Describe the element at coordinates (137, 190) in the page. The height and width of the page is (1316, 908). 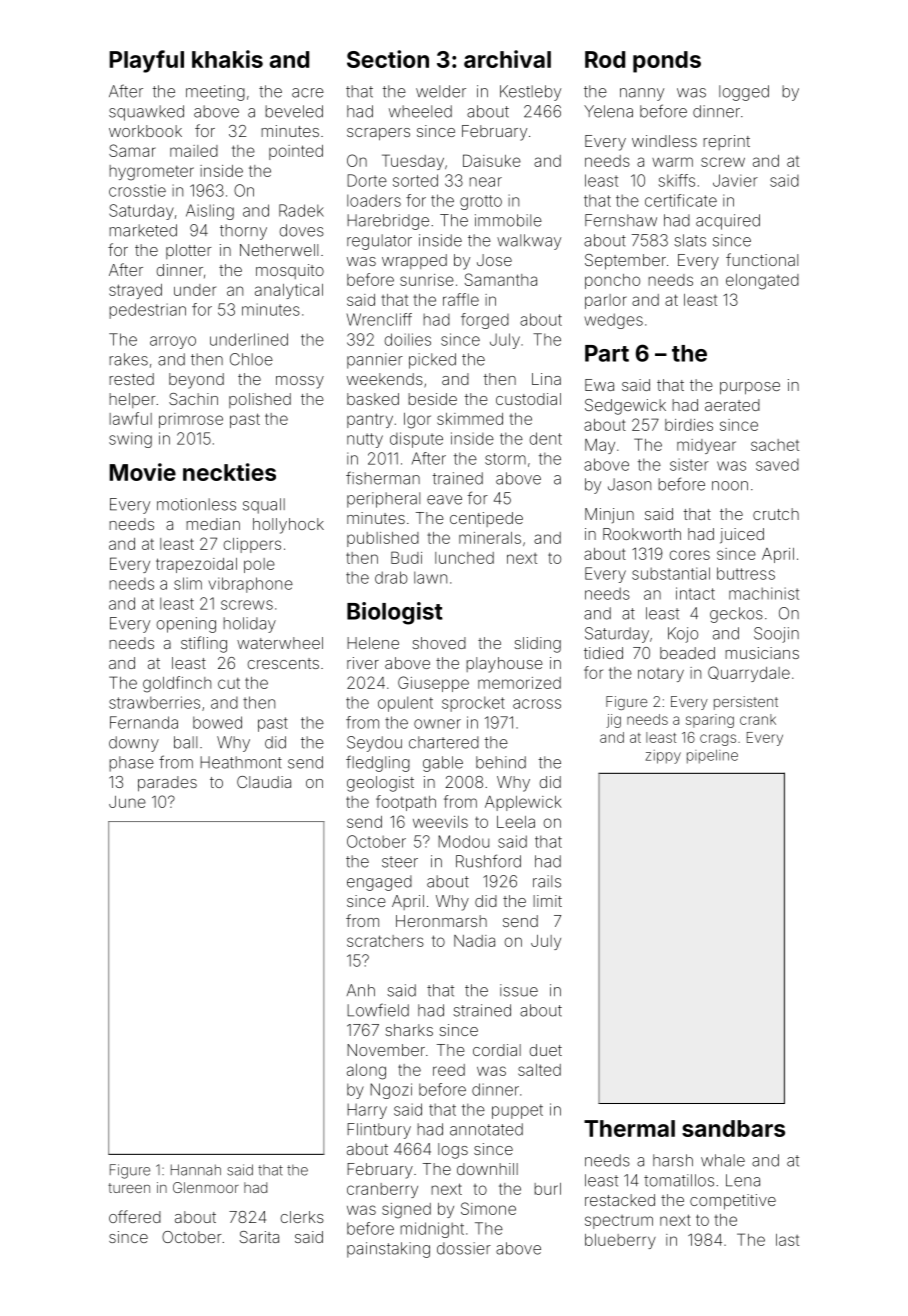
I see `crosstie` at that location.
